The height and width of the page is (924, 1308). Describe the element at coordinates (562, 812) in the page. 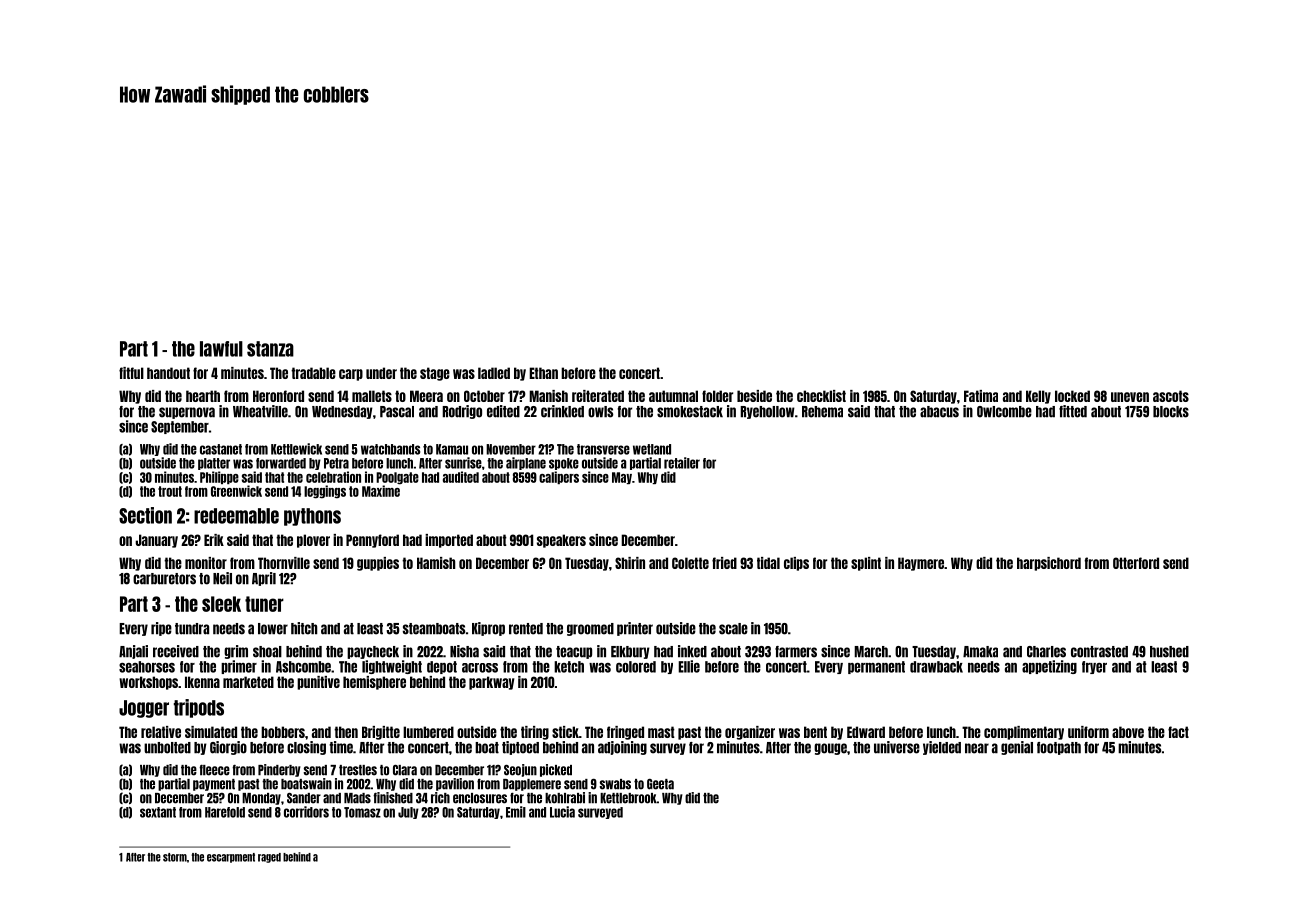

I see `Lucia` at that location.
